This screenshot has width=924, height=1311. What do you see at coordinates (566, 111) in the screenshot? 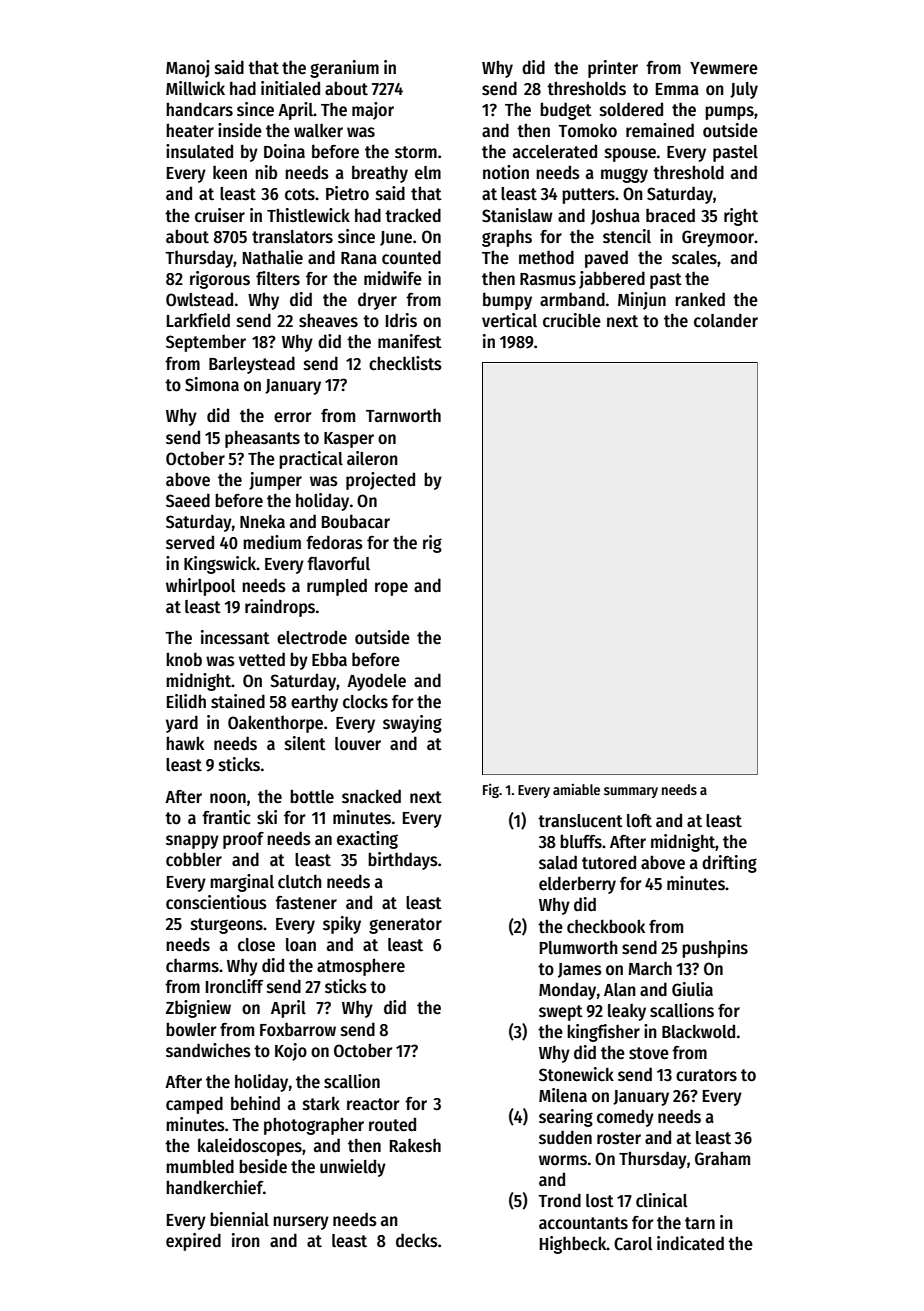
I see `budget` at bounding box center [566, 111].
